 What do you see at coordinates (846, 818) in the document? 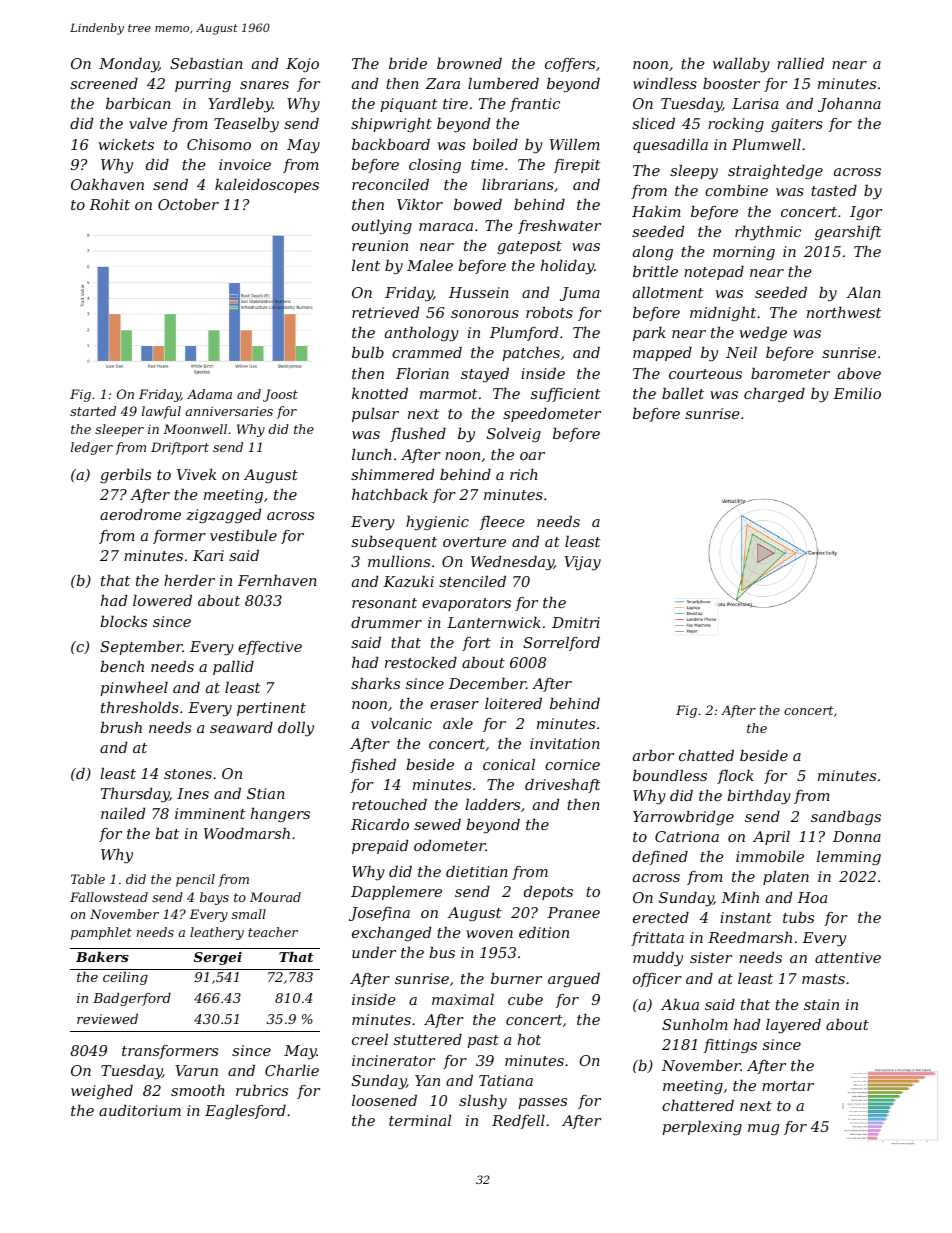
I see `sandbags` at bounding box center [846, 818].
